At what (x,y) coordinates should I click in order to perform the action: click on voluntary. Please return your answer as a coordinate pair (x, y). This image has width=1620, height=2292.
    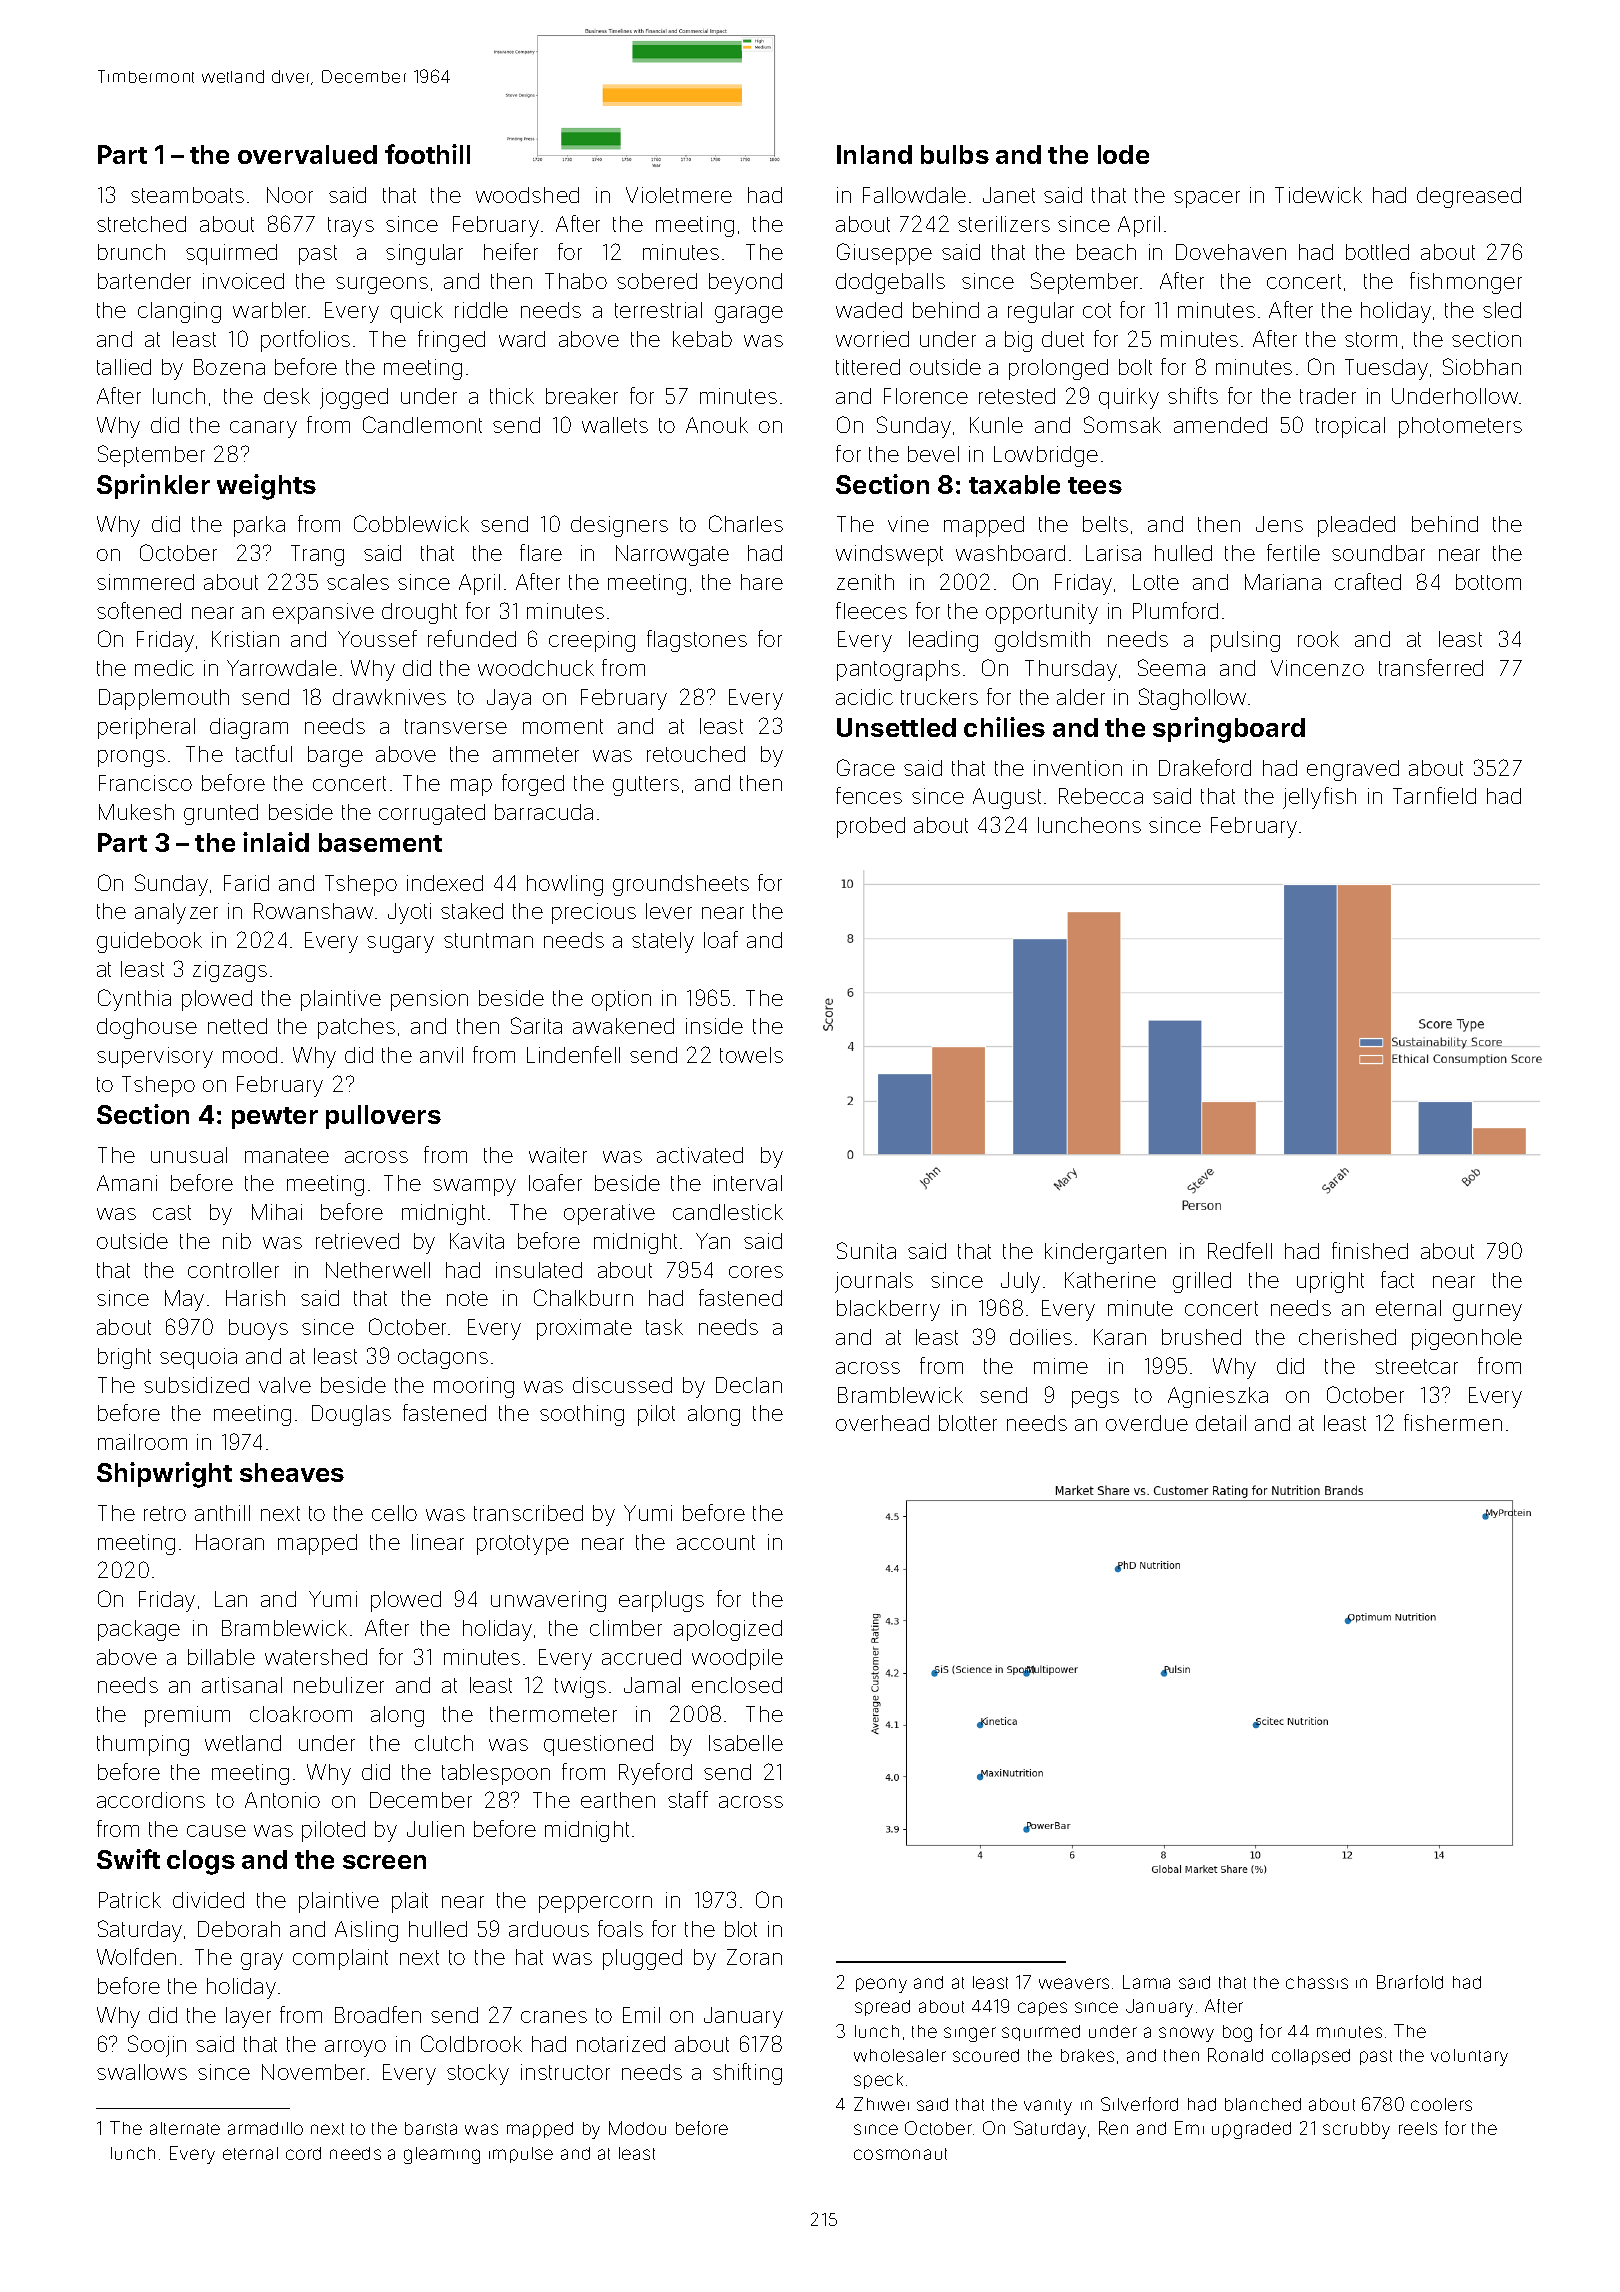
    Looking at the image, I should click on (1469, 2057).
